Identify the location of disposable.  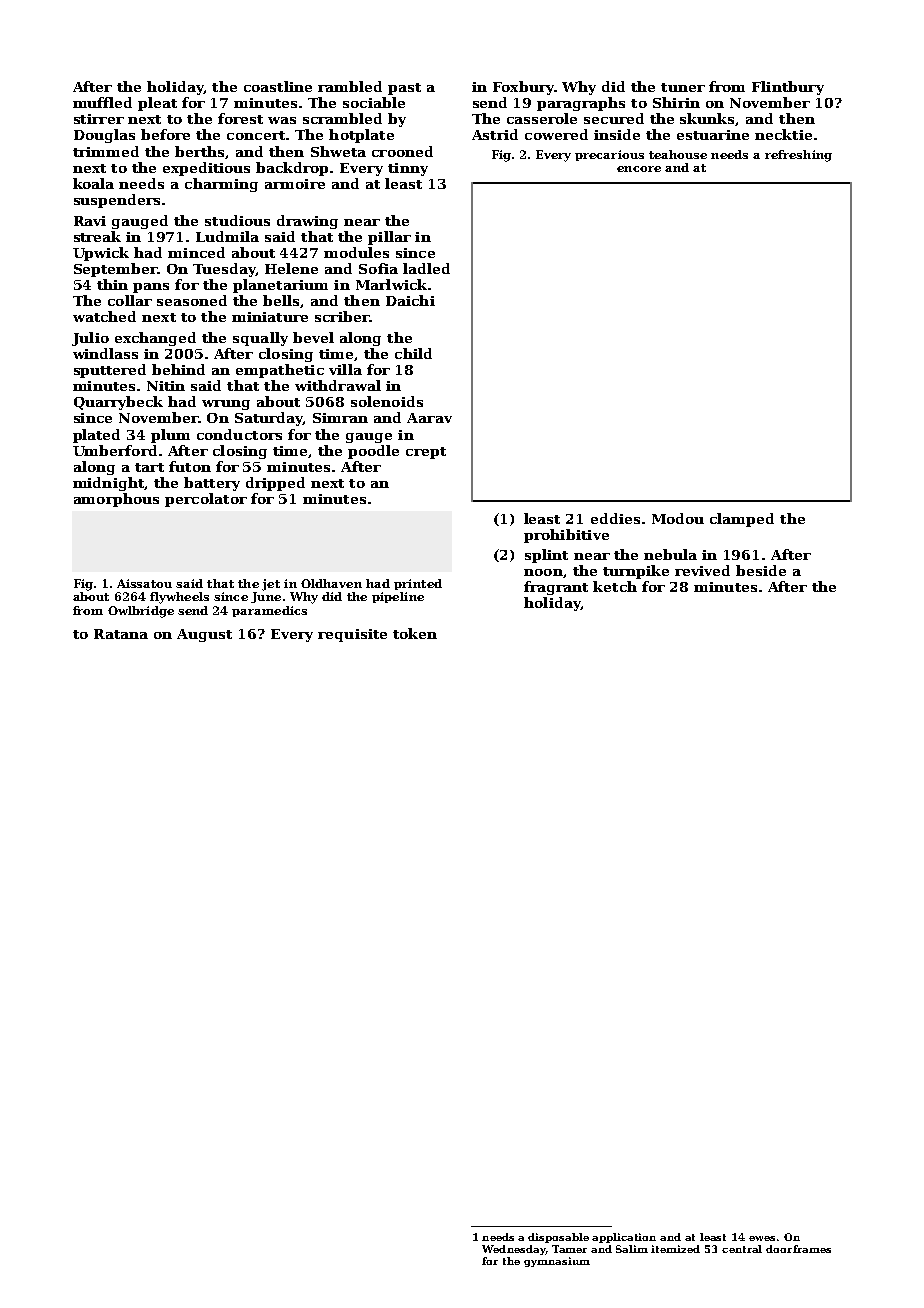
(558, 1238).
